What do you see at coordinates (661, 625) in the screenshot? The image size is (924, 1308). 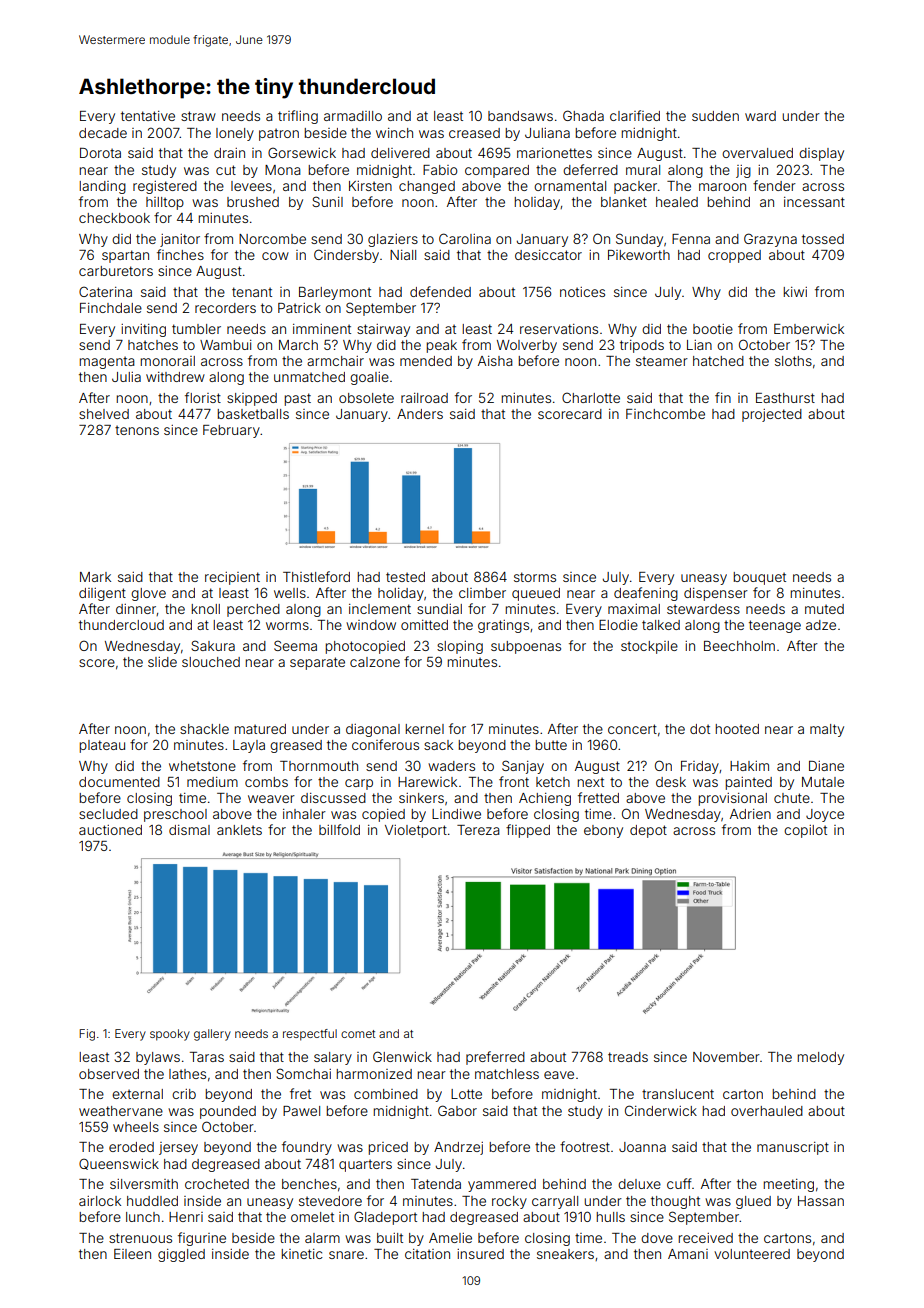 I see `talked` at bounding box center [661, 625].
